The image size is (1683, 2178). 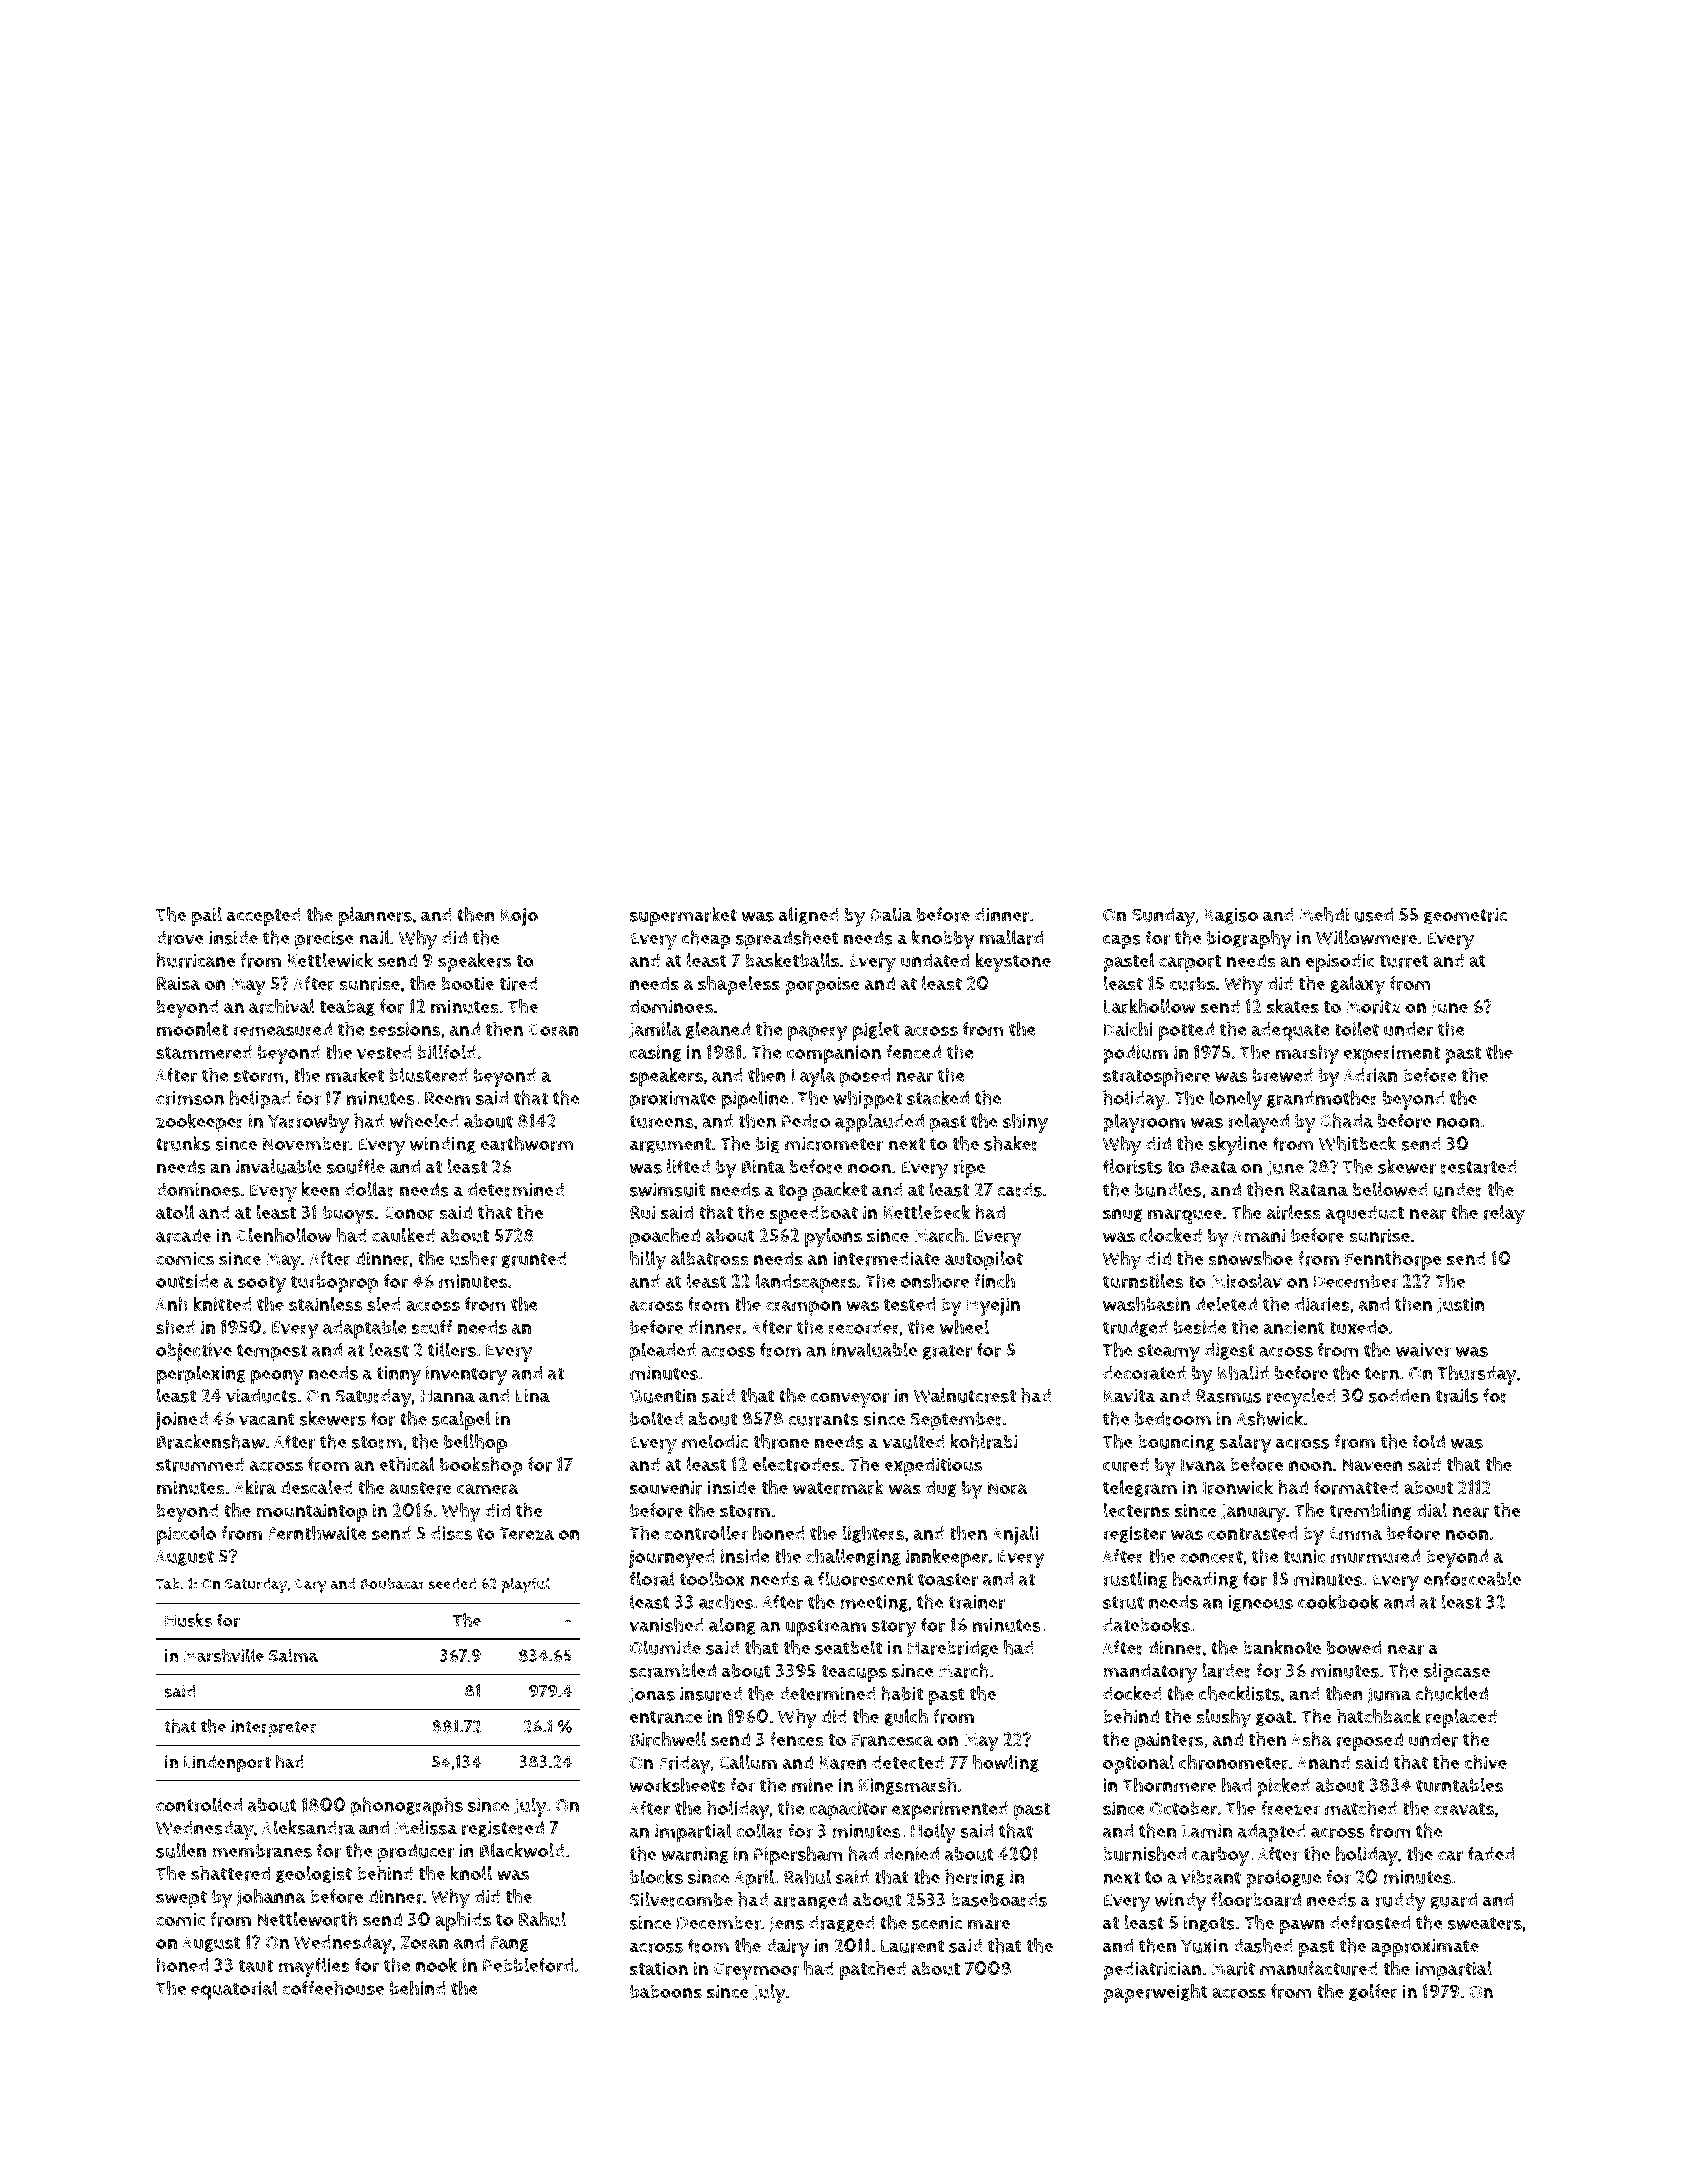 What do you see at coordinates (172, 1303) in the screenshot?
I see `Anh` at bounding box center [172, 1303].
